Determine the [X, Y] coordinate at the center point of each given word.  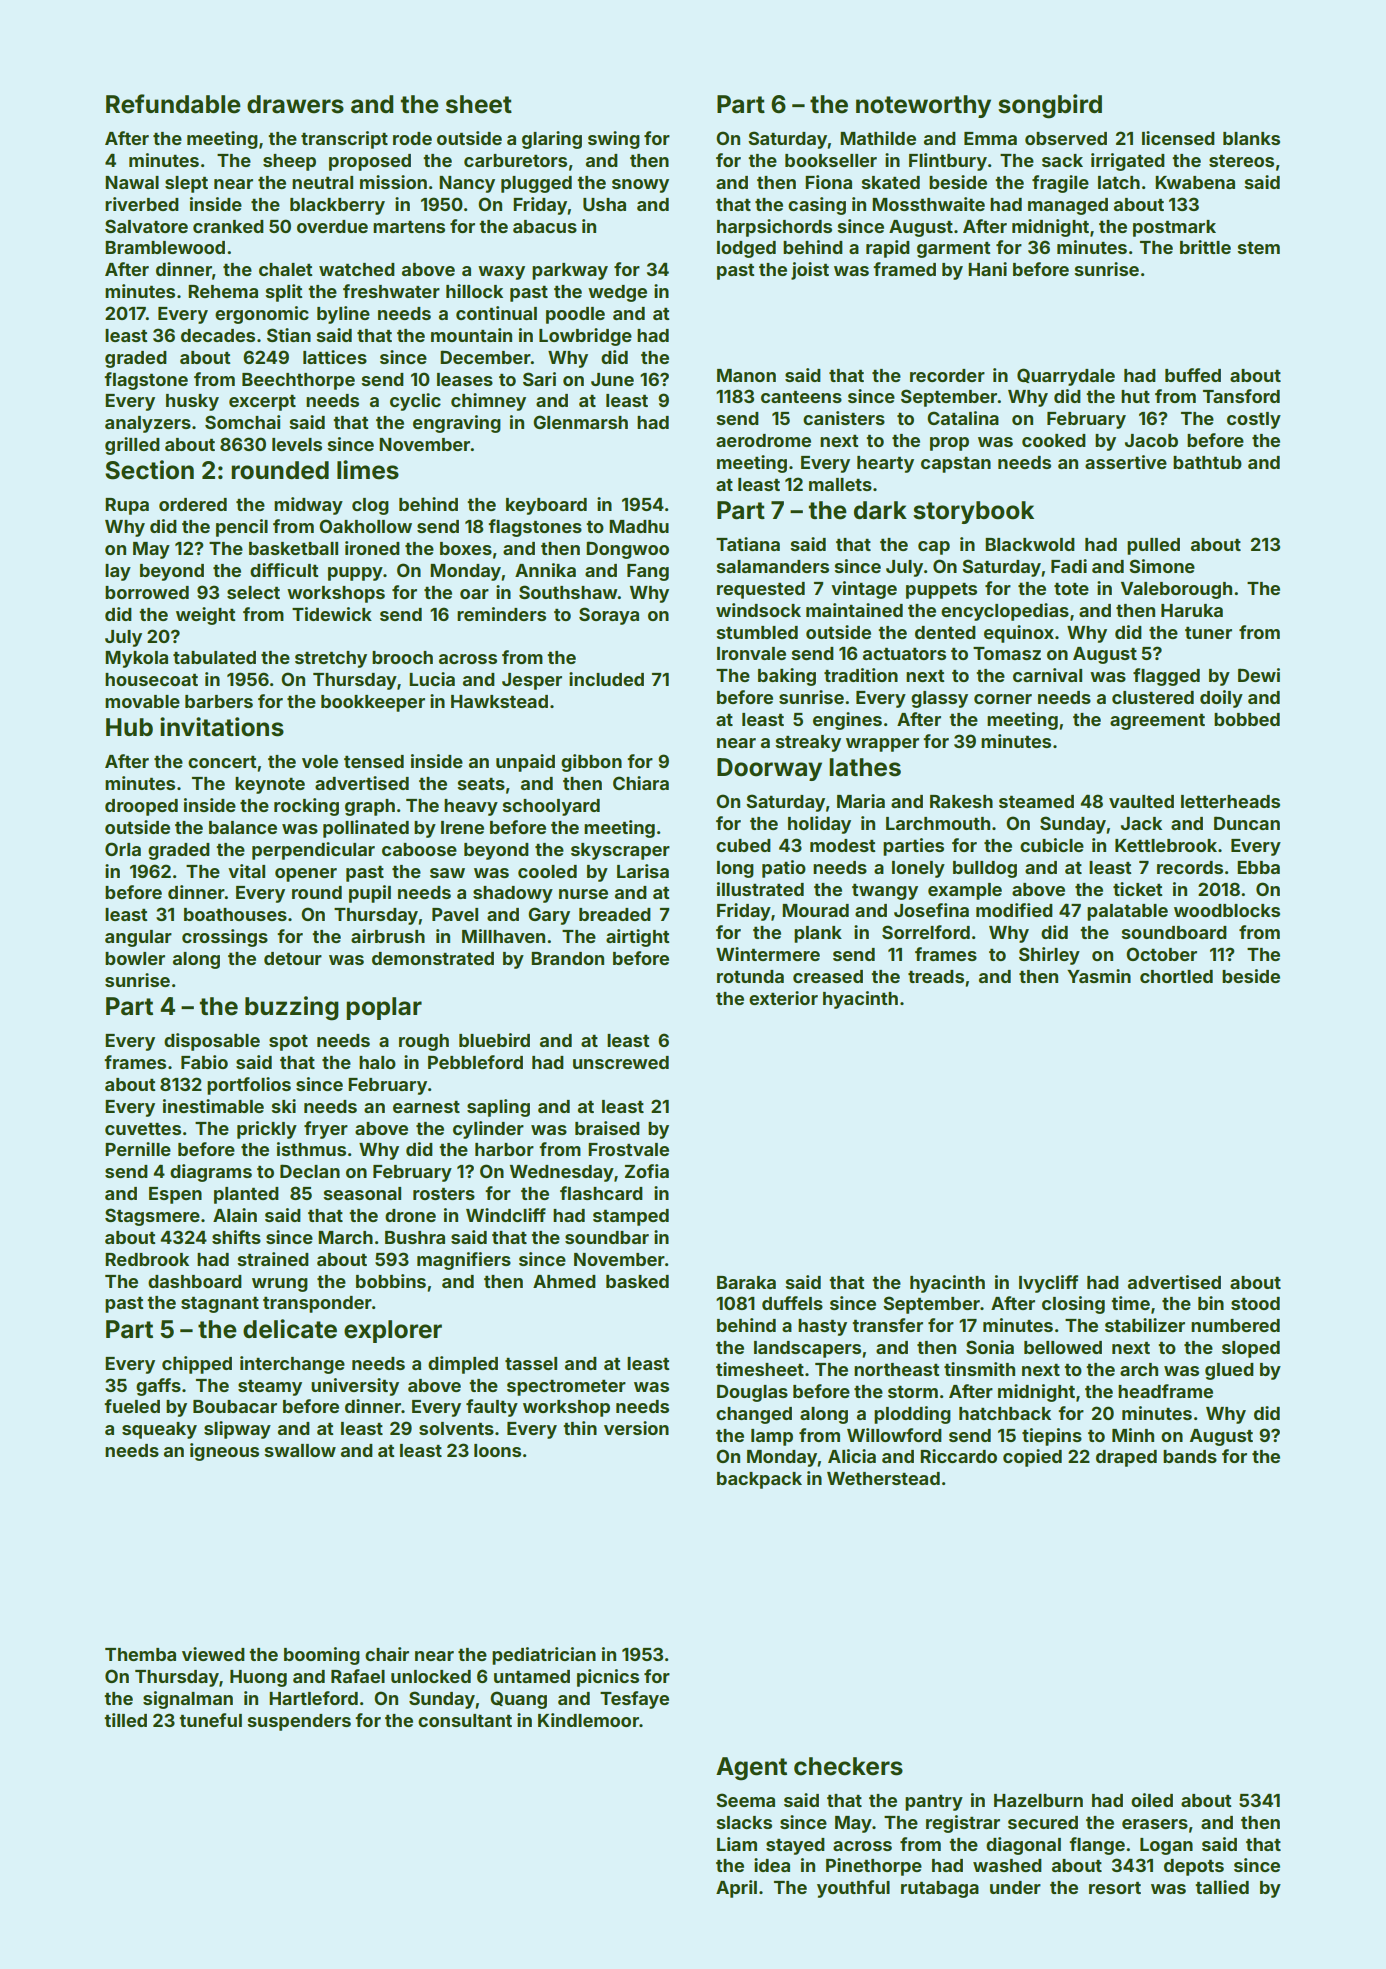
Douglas [752, 1393]
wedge [617, 293]
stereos [1241, 161]
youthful [853, 1889]
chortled [1176, 976]
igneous [224, 1452]
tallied [1222, 1887]
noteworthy [923, 106]
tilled [125, 1720]
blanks [1251, 138]
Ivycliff [1048, 1284]
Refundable [173, 104]
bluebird [494, 1040]
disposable [212, 1042]
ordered [193, 504]
